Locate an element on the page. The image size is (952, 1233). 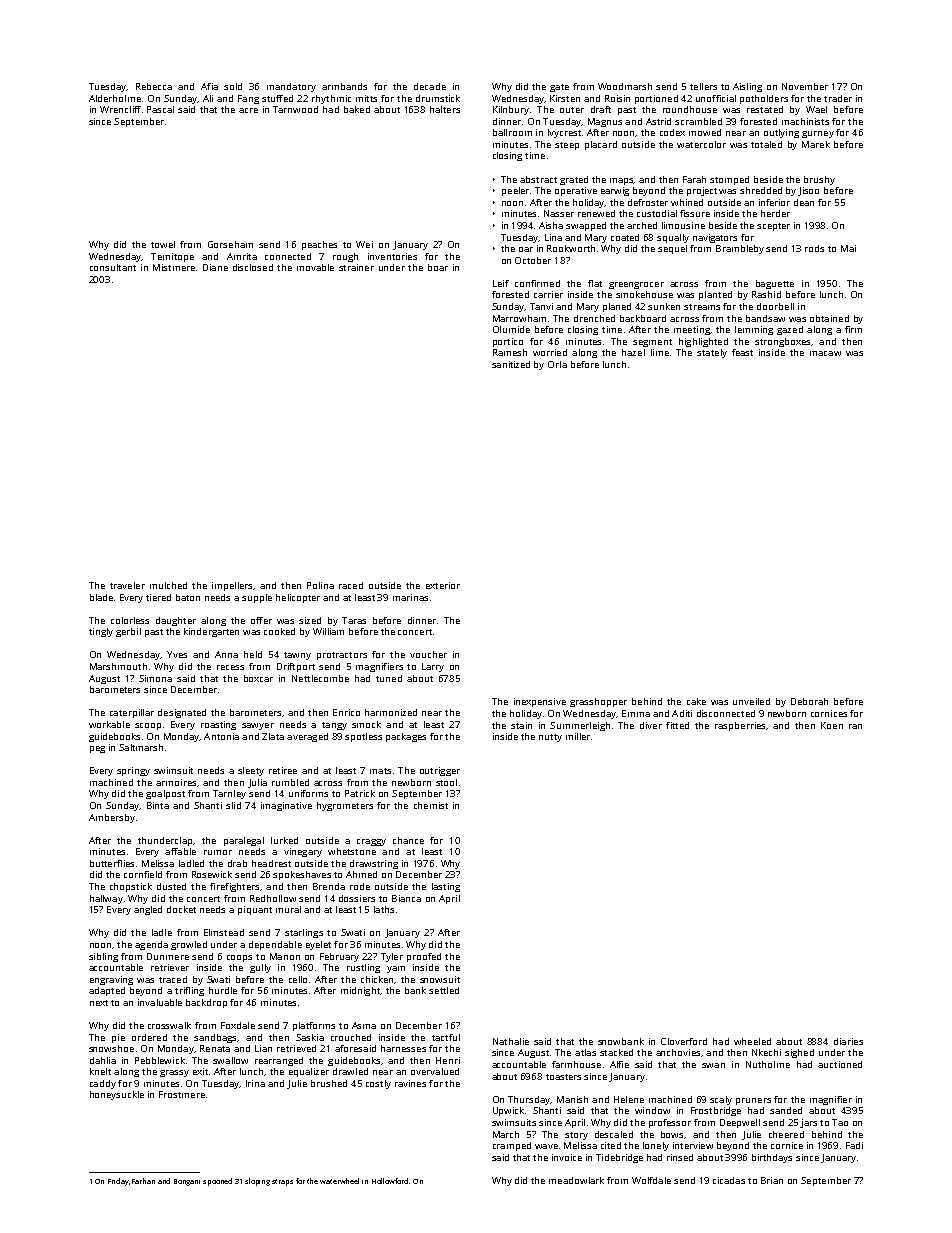
boxcar is located at coordinates (258, 678).
